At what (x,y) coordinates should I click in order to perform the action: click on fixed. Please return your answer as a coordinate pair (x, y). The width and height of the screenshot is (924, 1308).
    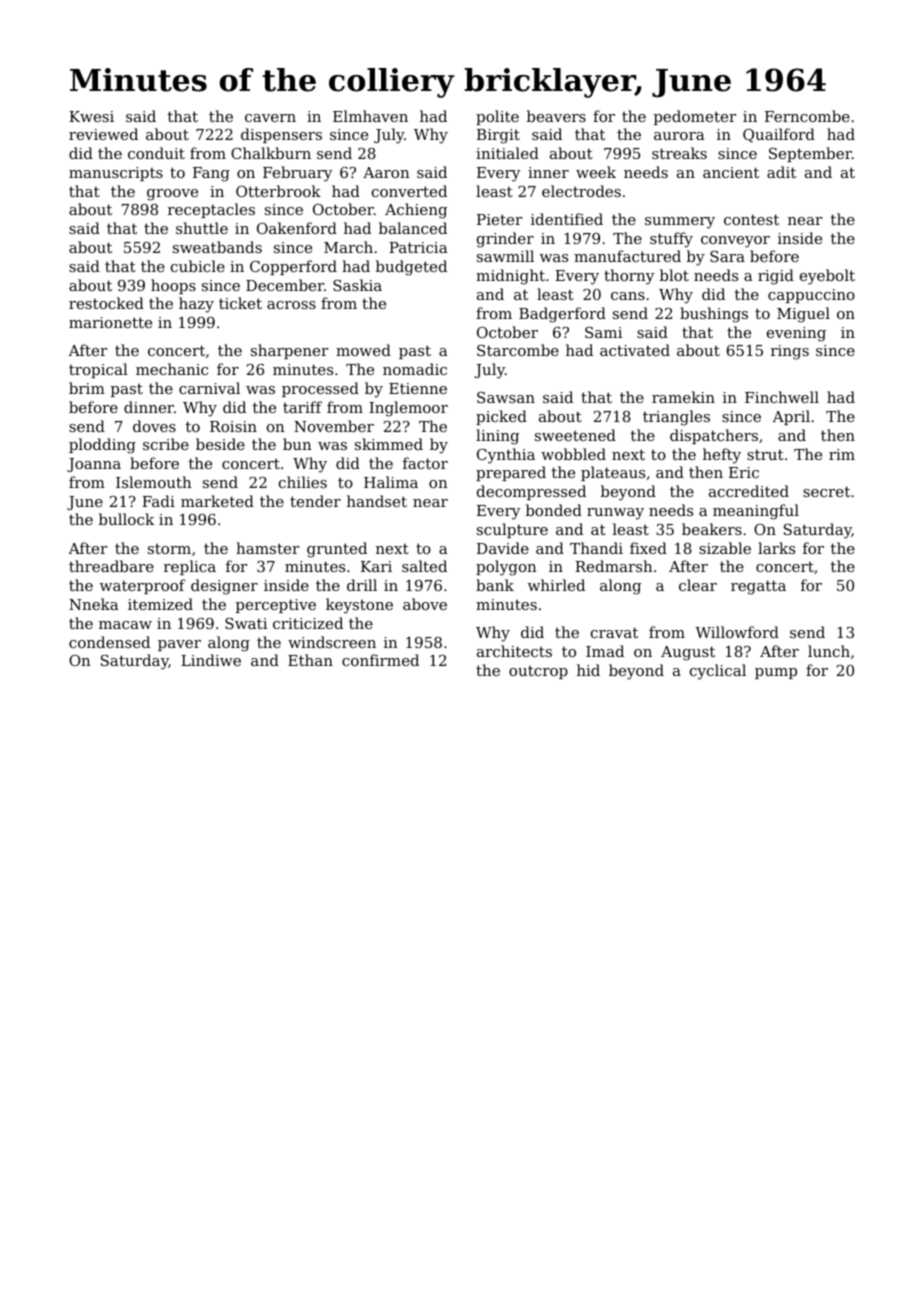
    Looking at the image, I should click on (648, 548).
